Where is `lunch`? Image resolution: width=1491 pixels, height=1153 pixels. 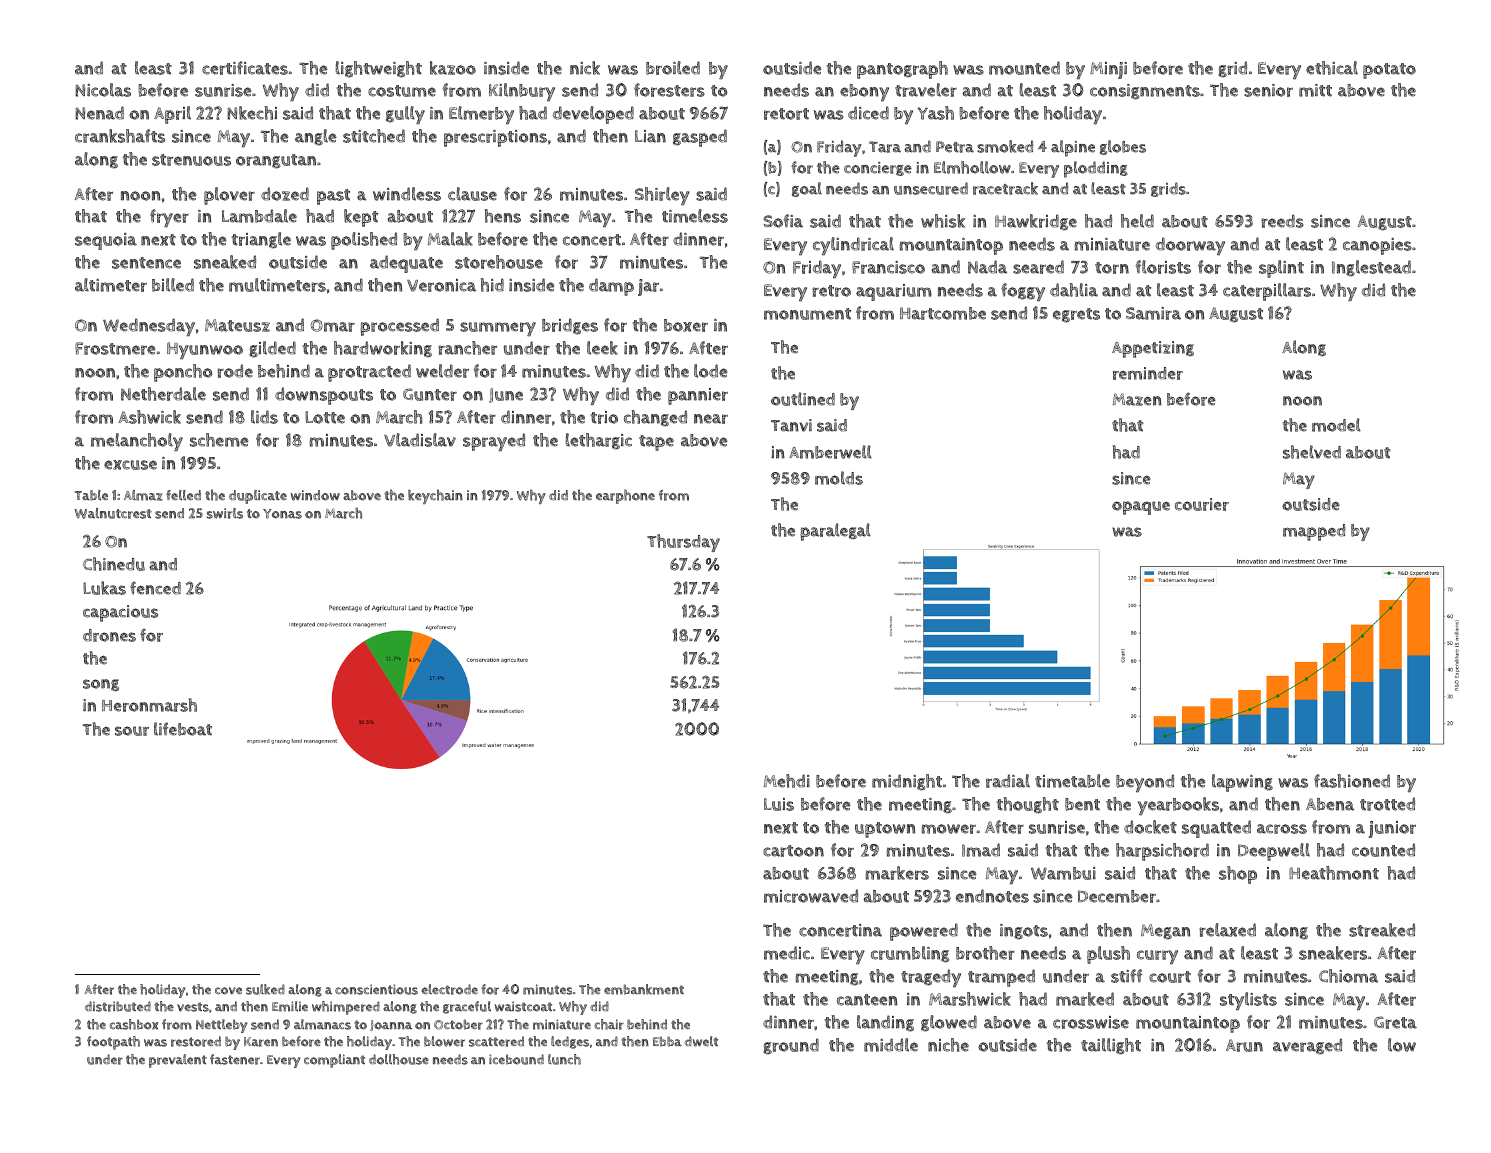
lunch is located at coordinates (564, 1059).
